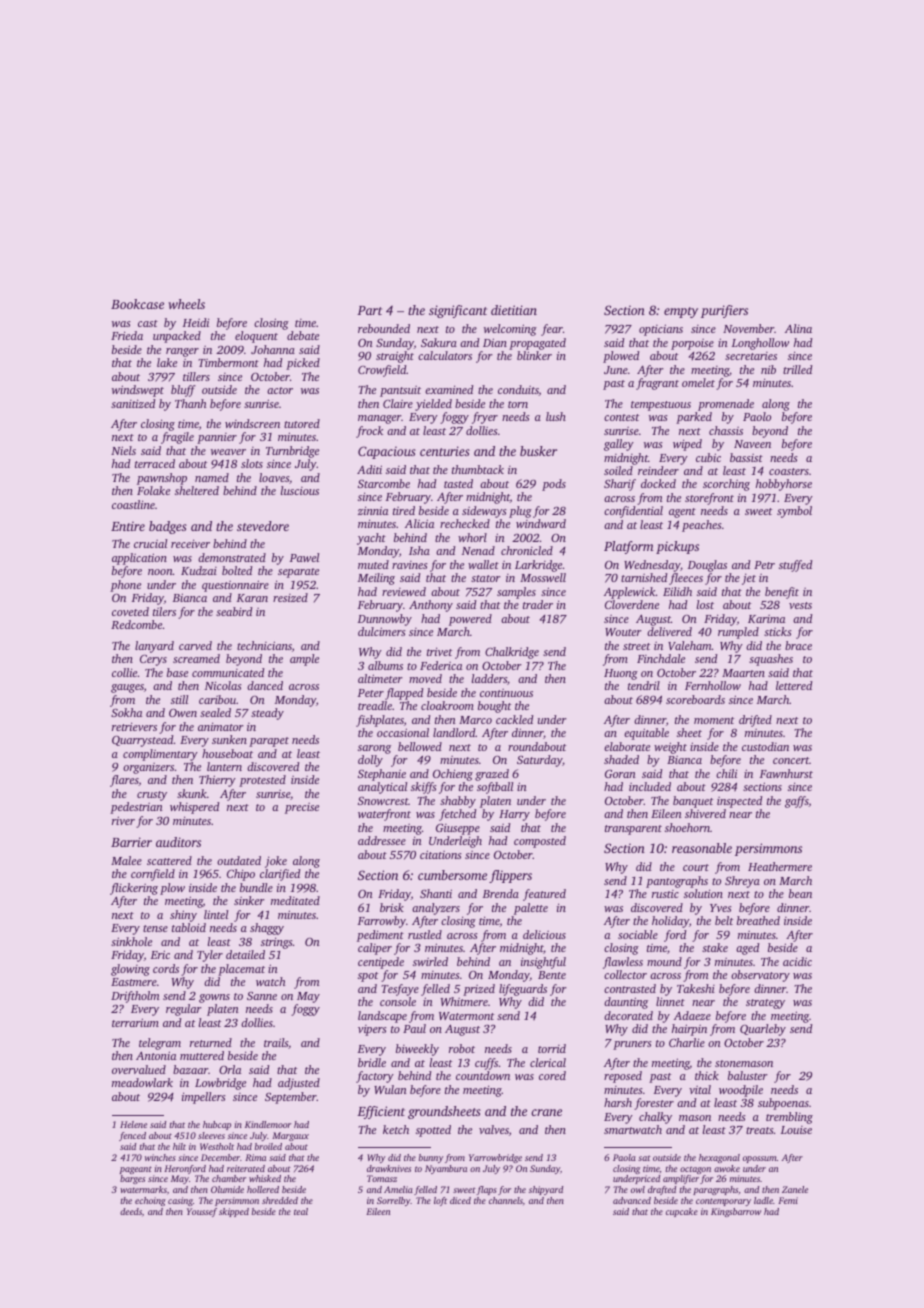  Describe the element at coordinates (783, 1104) in the page. I see `subpoenas` at that location.
